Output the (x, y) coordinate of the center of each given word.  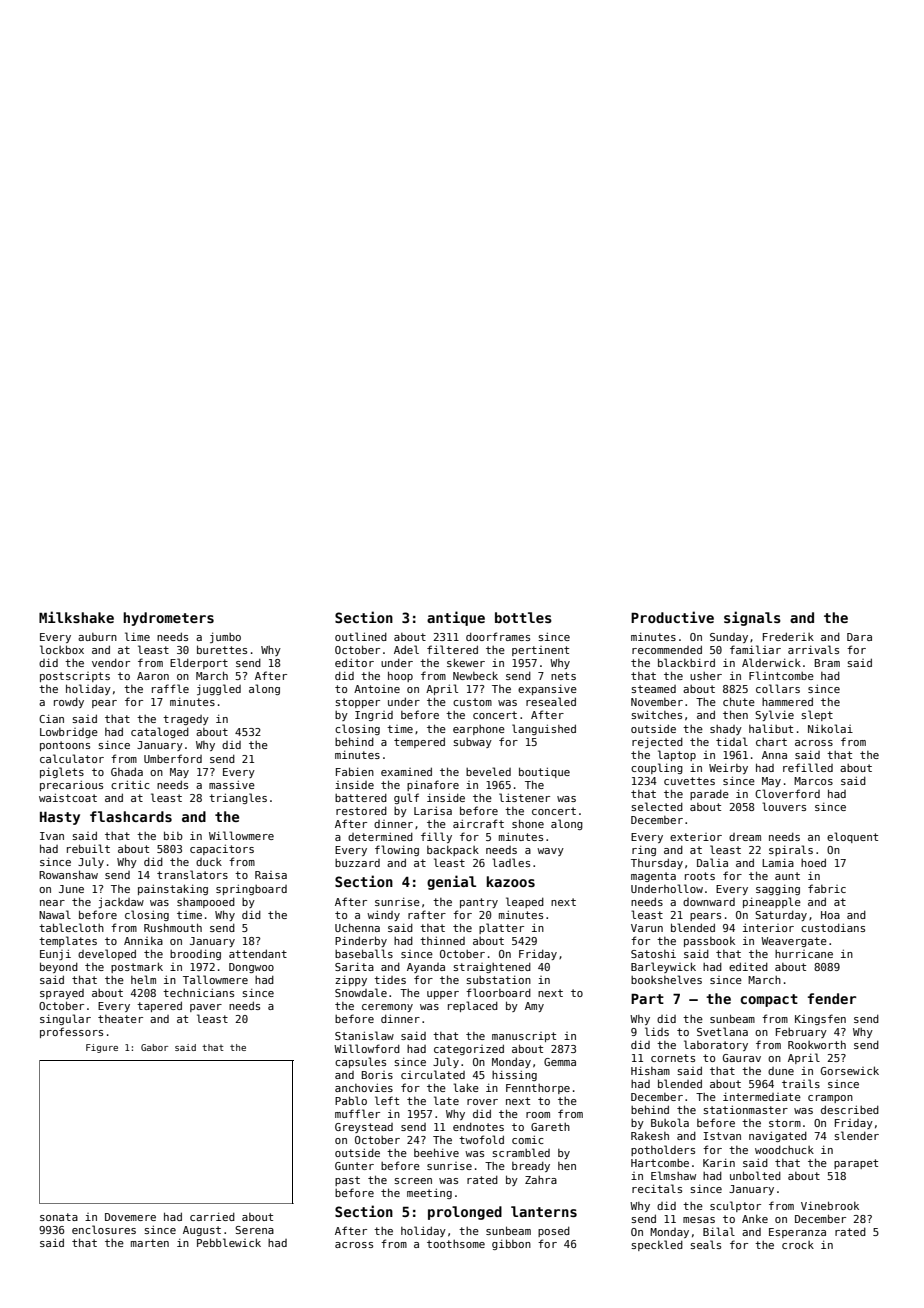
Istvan (722, 1136)
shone (528, 823)
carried (212, 1216)
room (538, 1115)
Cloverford (787, 793)
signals (752, 618)
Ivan (52, 836)
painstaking (173, 889)
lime (137, 636)
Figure (102, 1048)
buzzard (357, 863)
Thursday (657, 863)
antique (456, 618)
